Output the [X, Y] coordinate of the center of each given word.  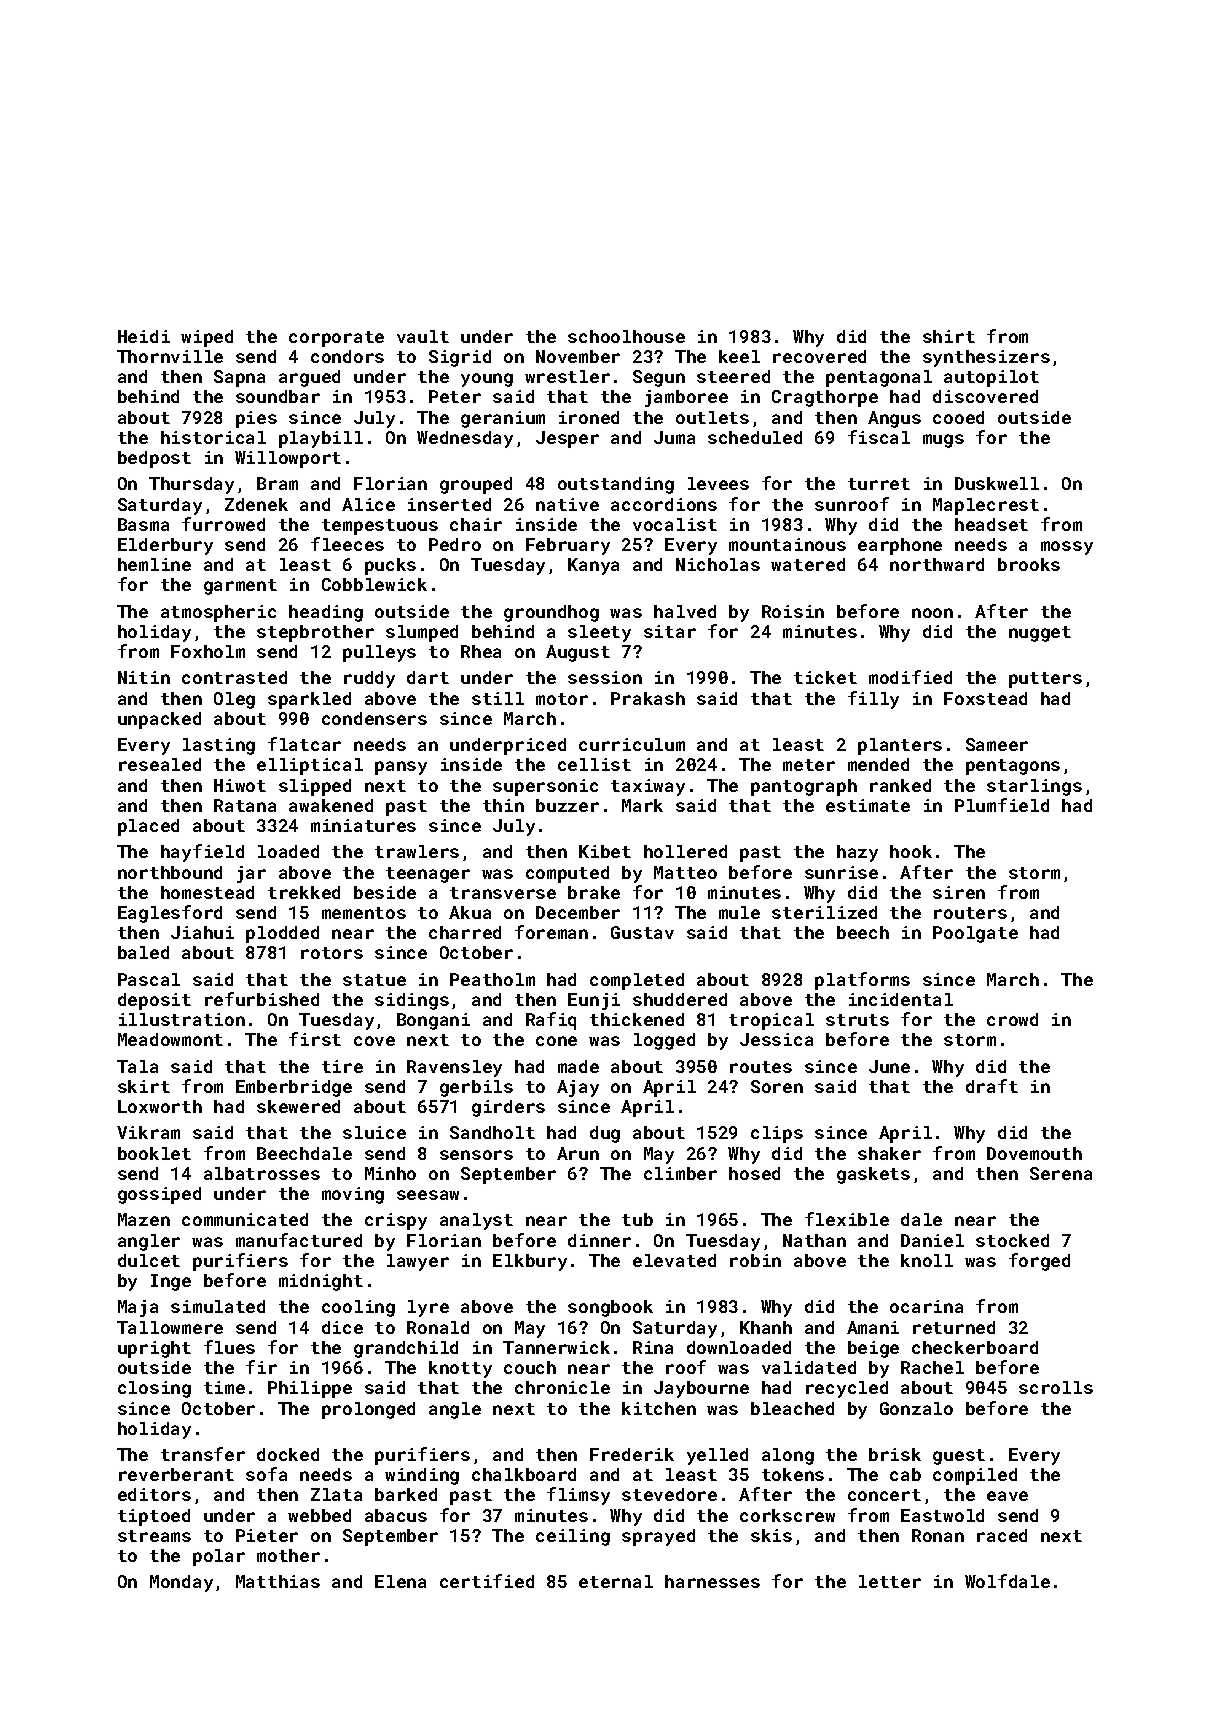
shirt [949, 336]
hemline [154, 564]
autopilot [991, 378]
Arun [578, 1153]
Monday [181, 1583]
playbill [321, 439]
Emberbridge [294, 1088]
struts [857, 1020]
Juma [674, 437]
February [568, 546]
